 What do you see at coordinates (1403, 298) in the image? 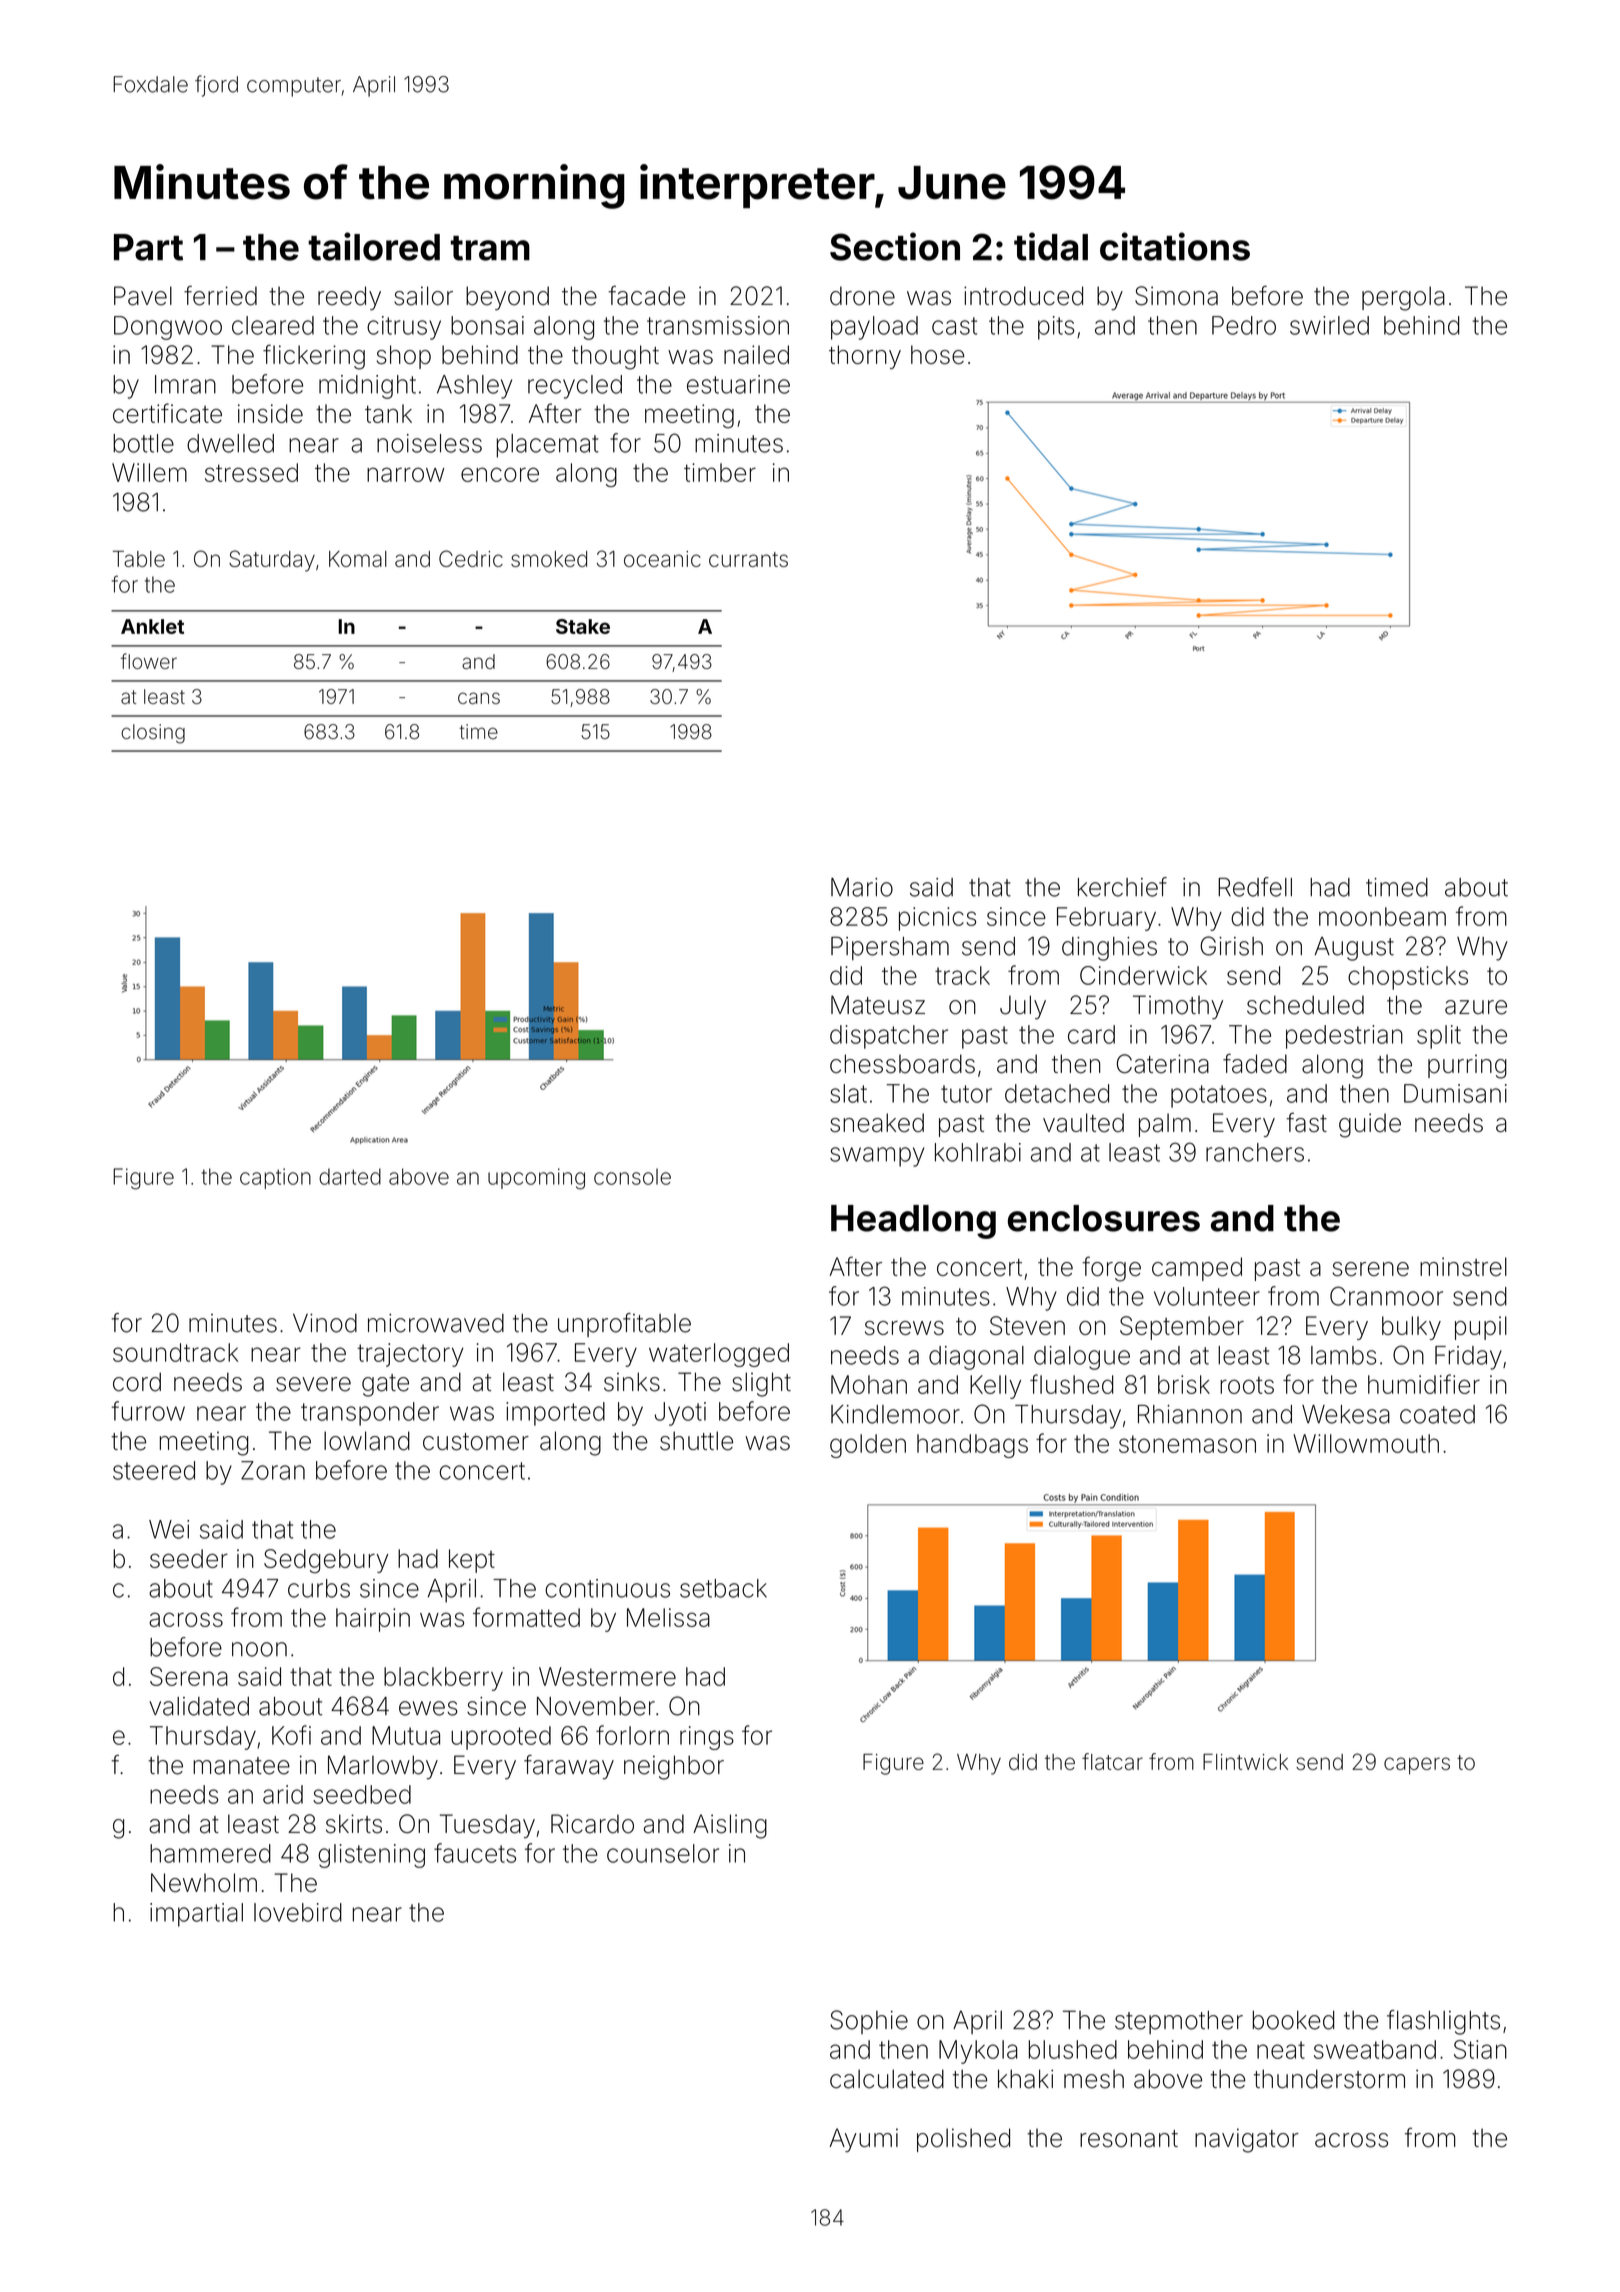
I see `pergola` at bounding box center [1403, 298].
